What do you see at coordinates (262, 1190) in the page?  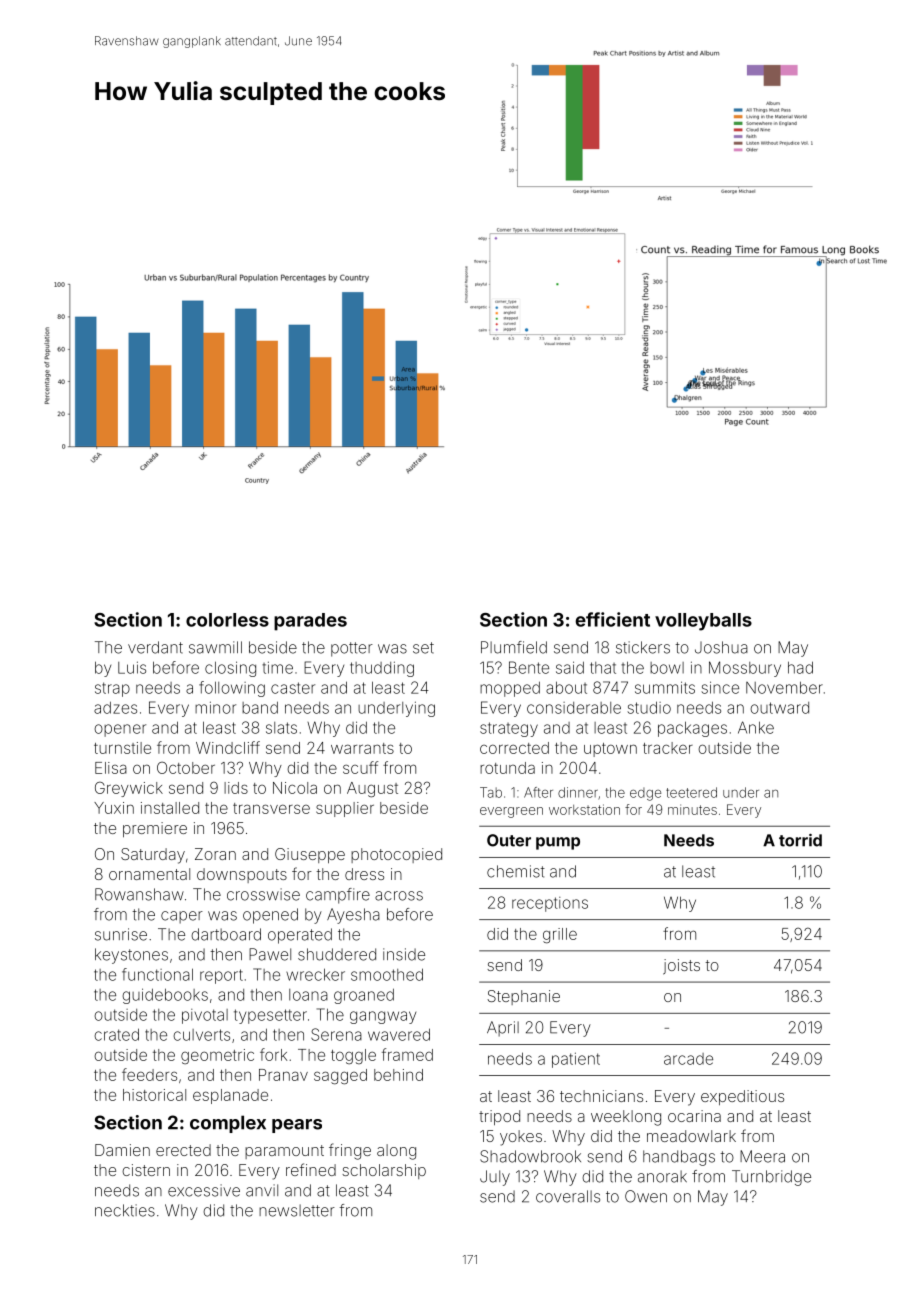 I see `anvil` at bounding box center [262, 1190].
